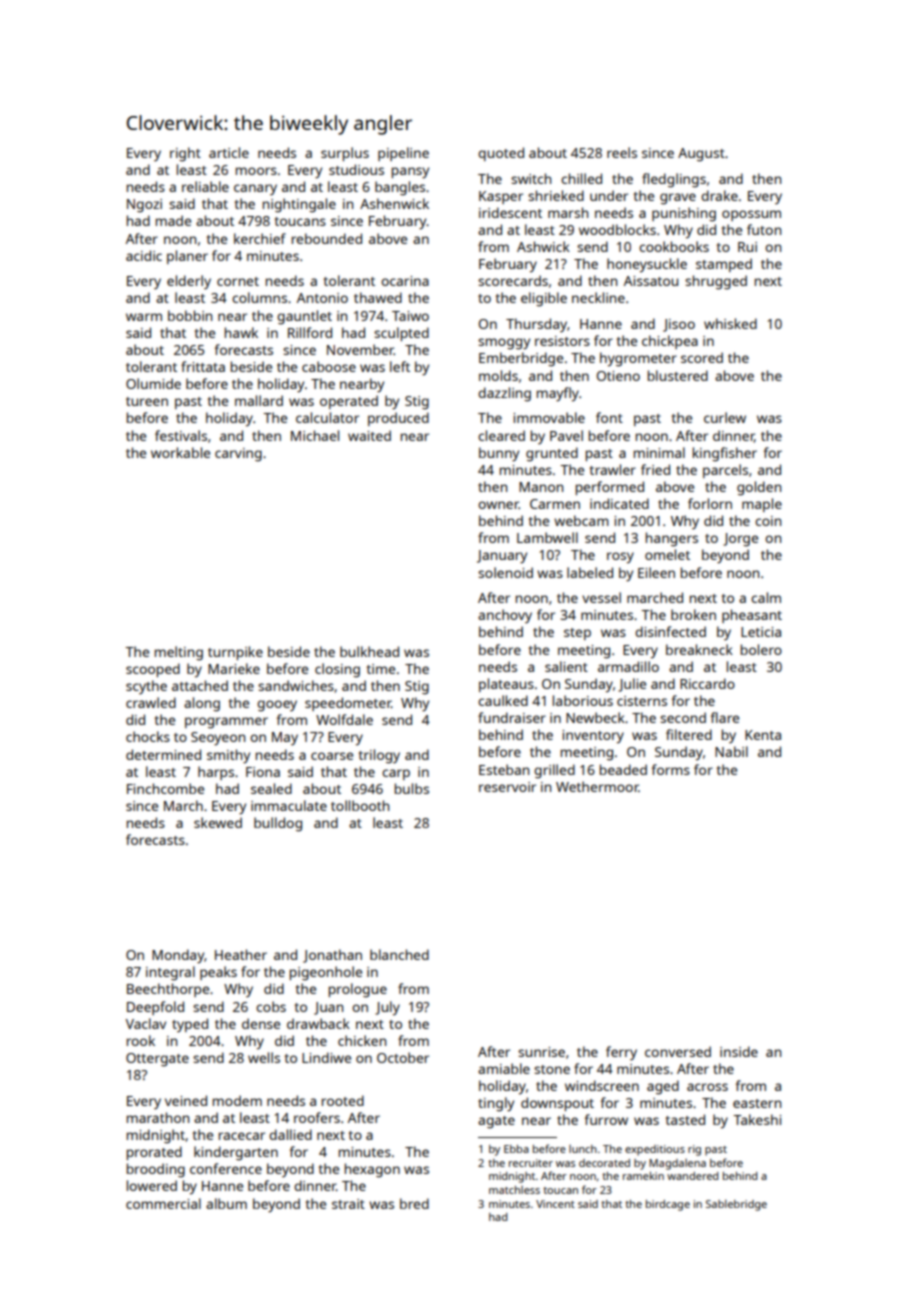 Image resolution: width=908 pixels, height=1316 pixels. What do you see at coordinates (513, 280) in the image?
I see `scorecards` at bounding box center [513, 280].
